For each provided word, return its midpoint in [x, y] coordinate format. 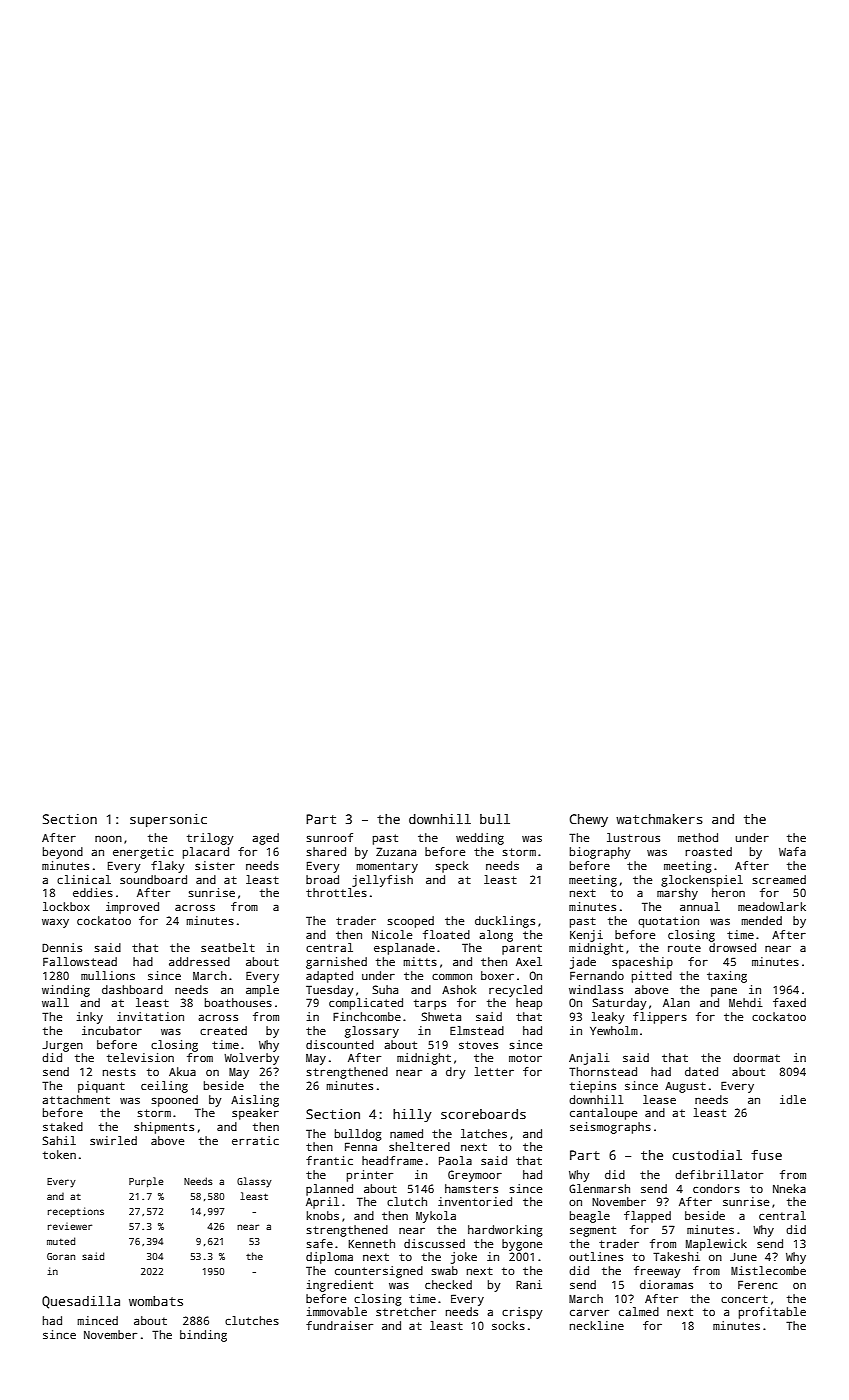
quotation [668, 922]
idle [793, 1099]
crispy [522, 1313]
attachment [76, 1099]
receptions [76, 1212]
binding [203, 1336]
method [698, 837]
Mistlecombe [768, 1270]
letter [494, 1071]
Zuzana [396, 851]
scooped [411, 922]
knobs [323, 1215]
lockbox [66, 906]
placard [206, 853]
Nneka [789, 1188]
